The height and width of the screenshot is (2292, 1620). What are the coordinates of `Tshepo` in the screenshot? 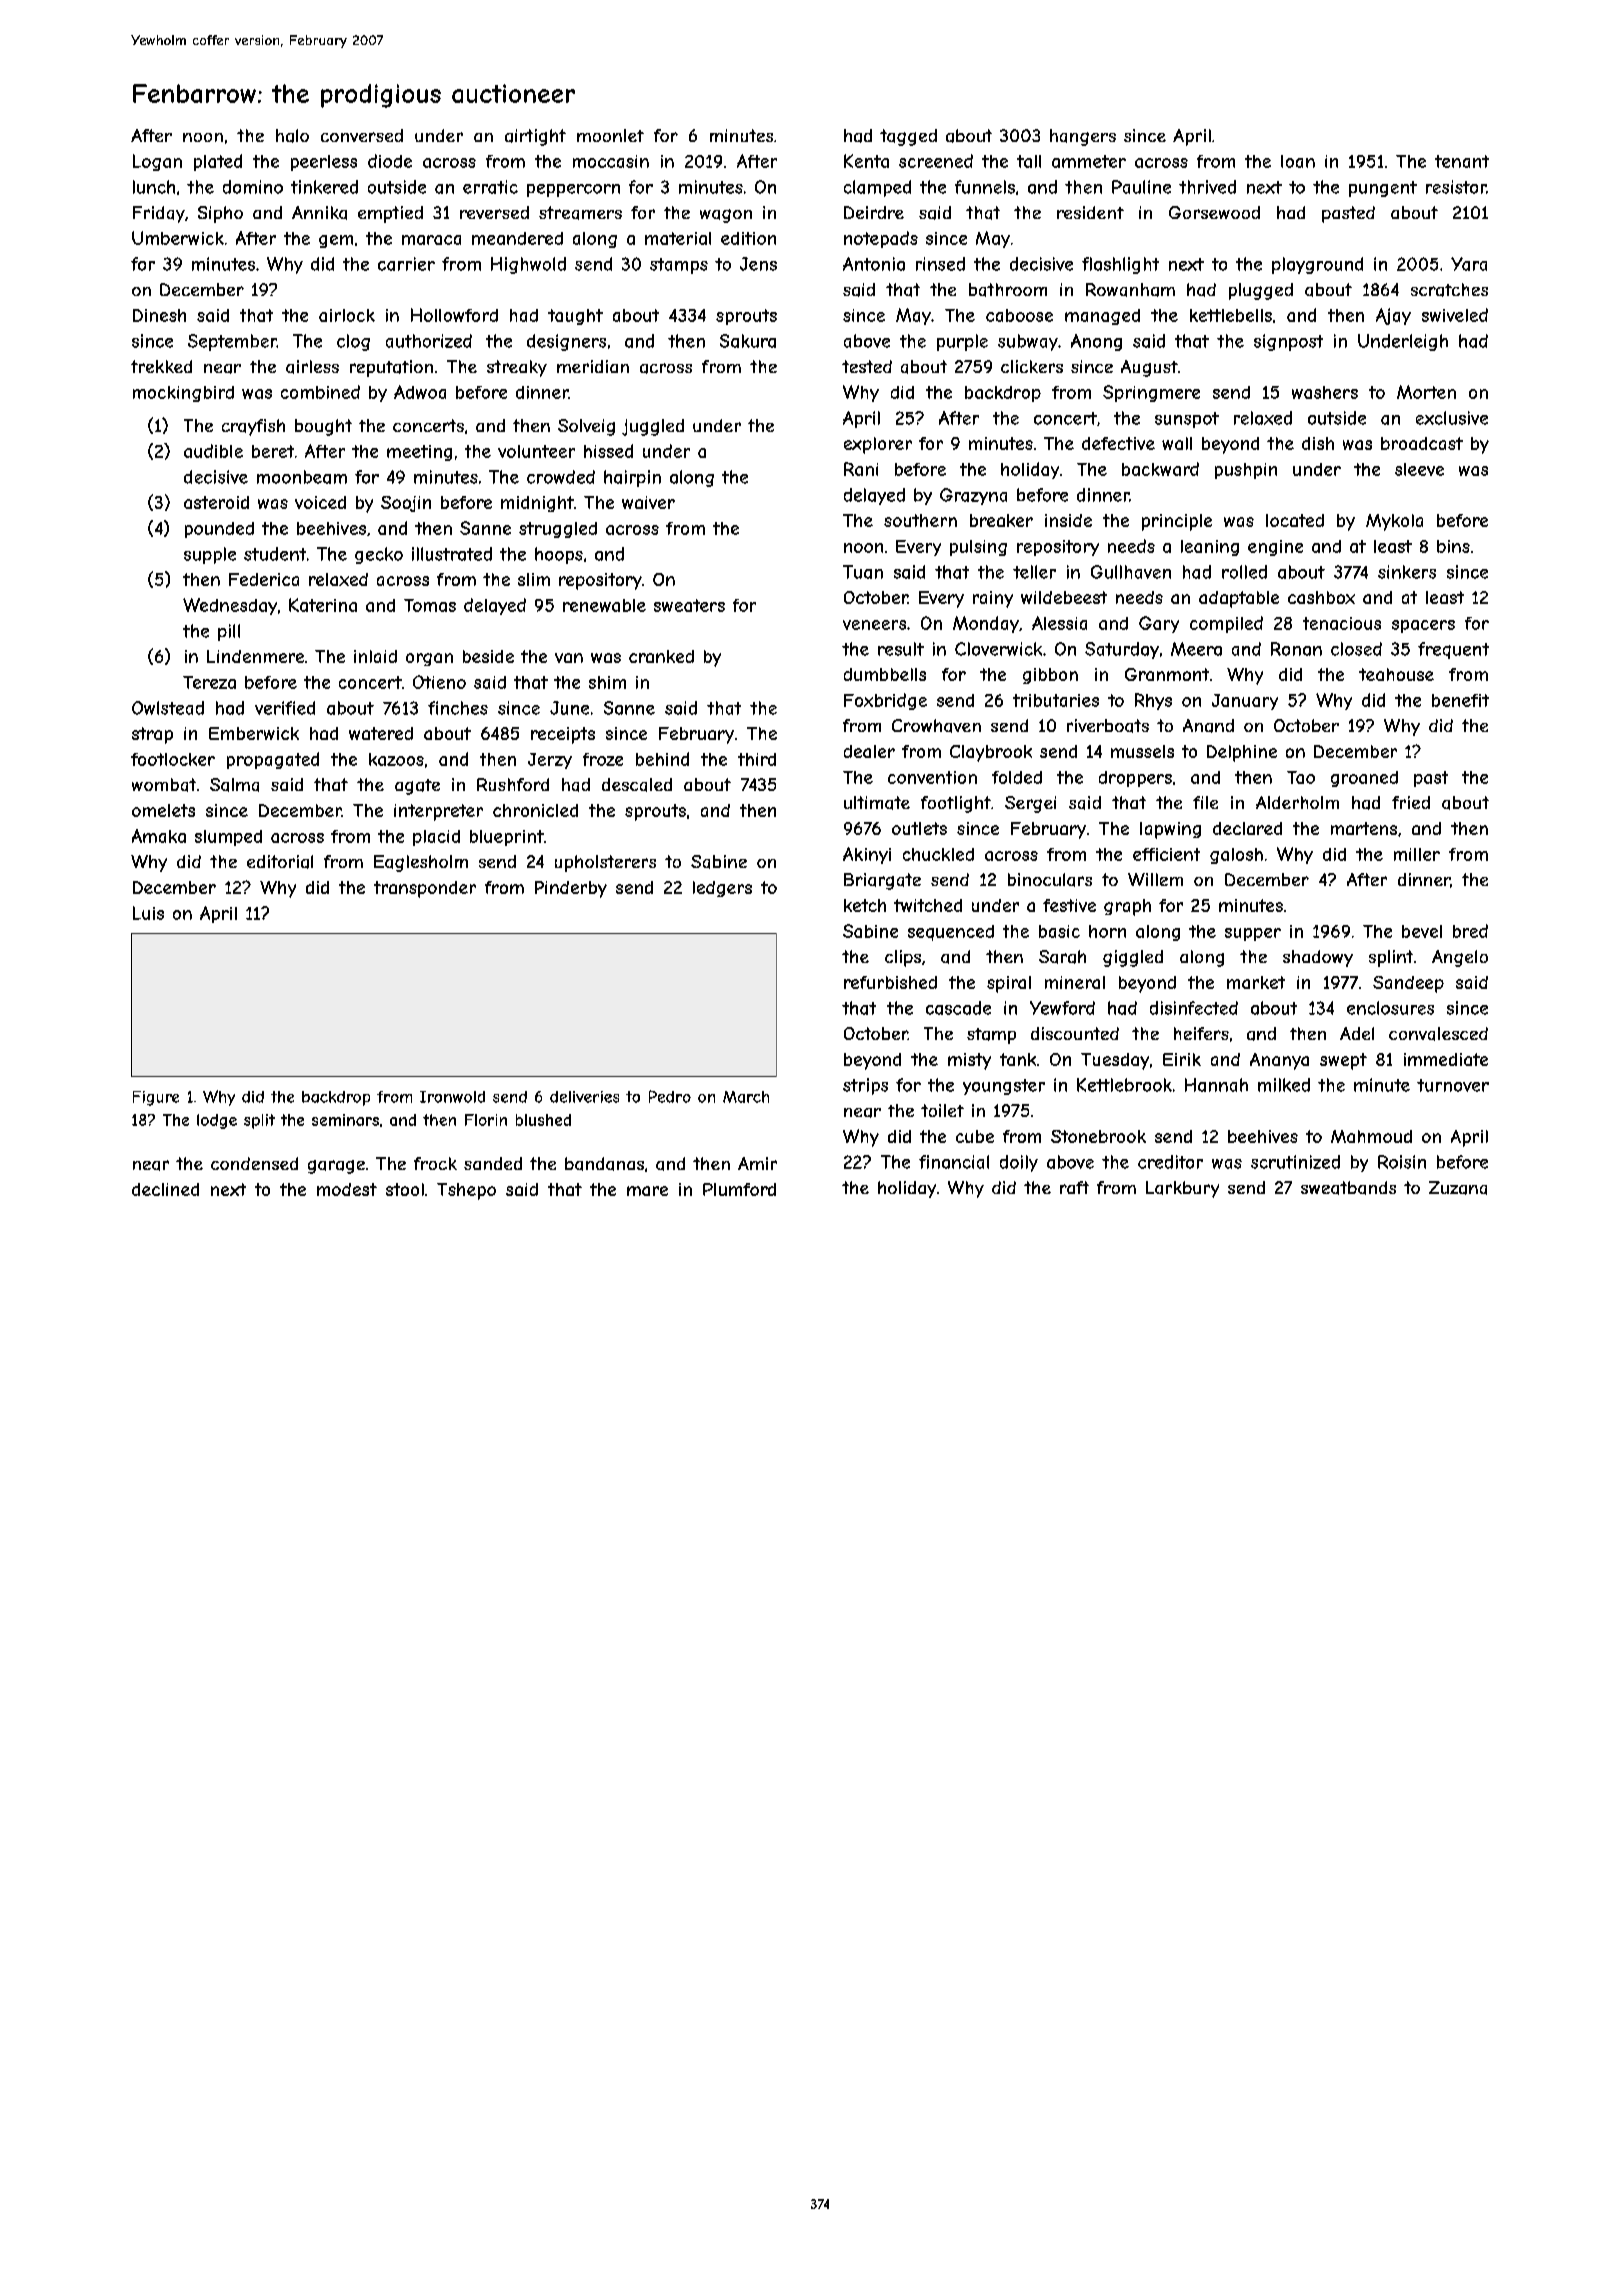 It's located at (466, 1191).
